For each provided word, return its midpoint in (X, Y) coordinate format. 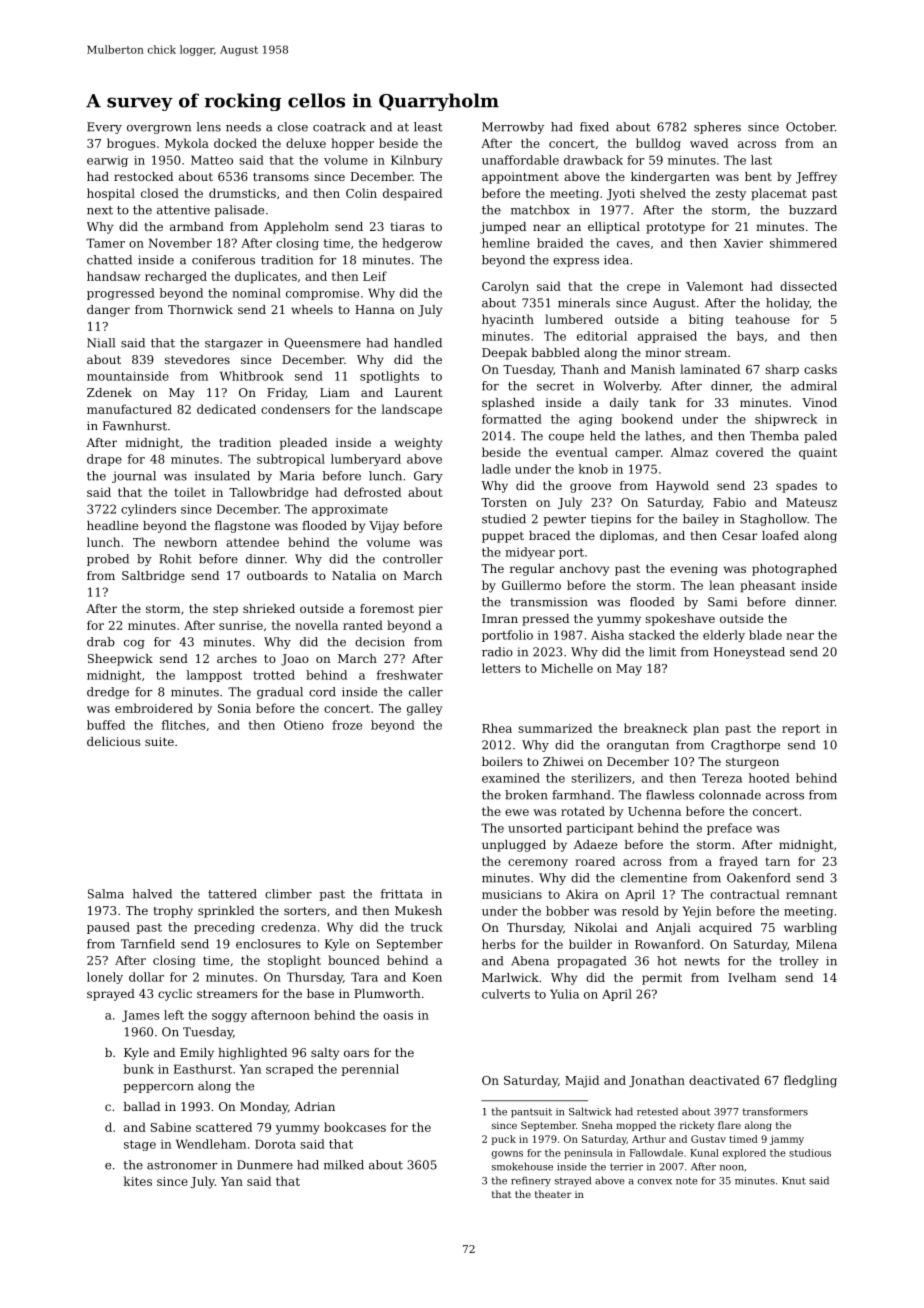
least (428, 127)
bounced (354, 960)
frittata (402, 894)
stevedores (197, 359)
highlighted (252, 1054)
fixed (594, 127)
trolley (799, 962)
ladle (496, 469)
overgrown (159, 129)
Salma (106, 894)
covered (740, 452)
